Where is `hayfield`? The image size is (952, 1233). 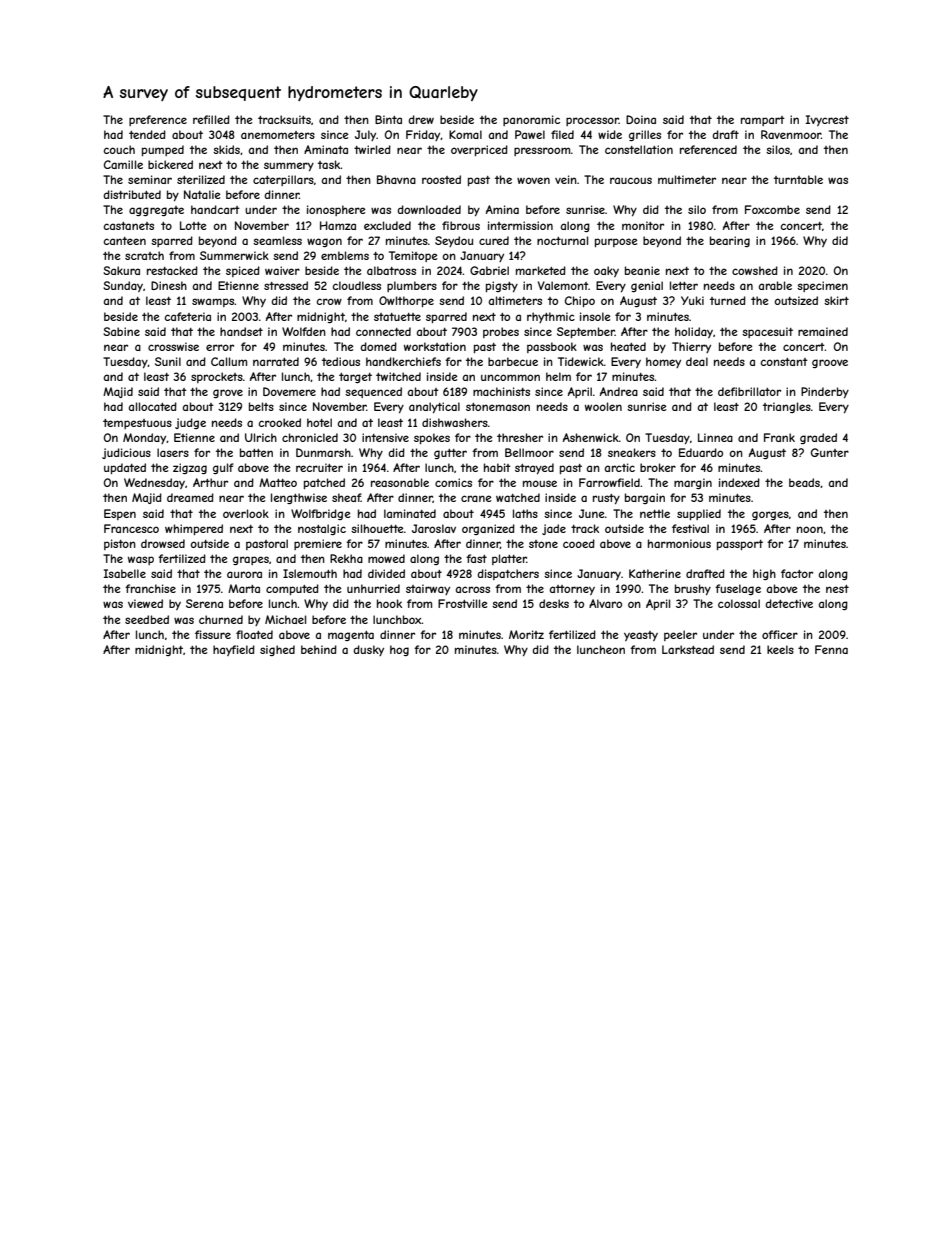 hayfield is located at coordinates (234, 650).
